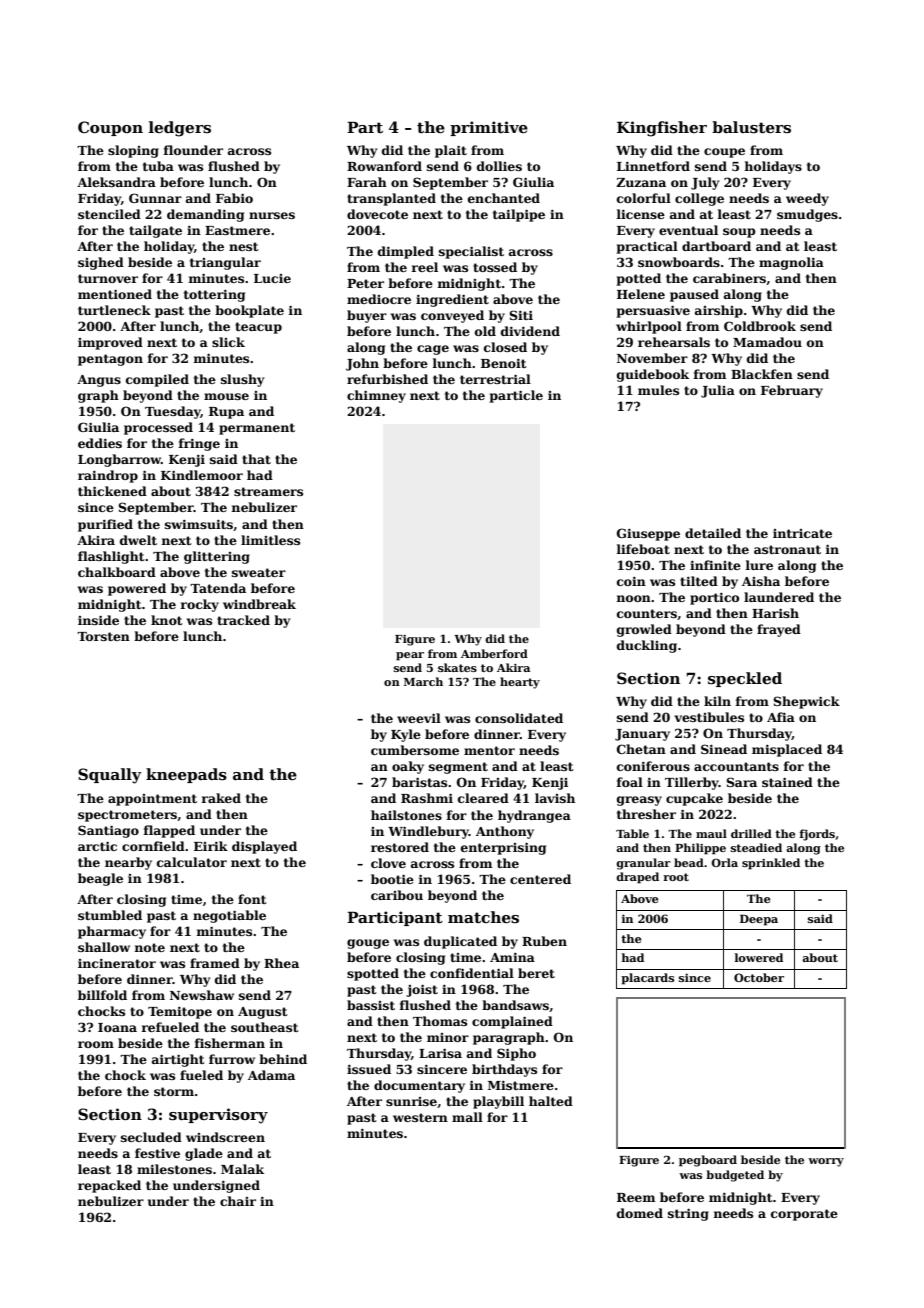  What do you see at coordinates (243, 620) in the screenshot?
I see `tracked` at bounding box center [243, 620].
